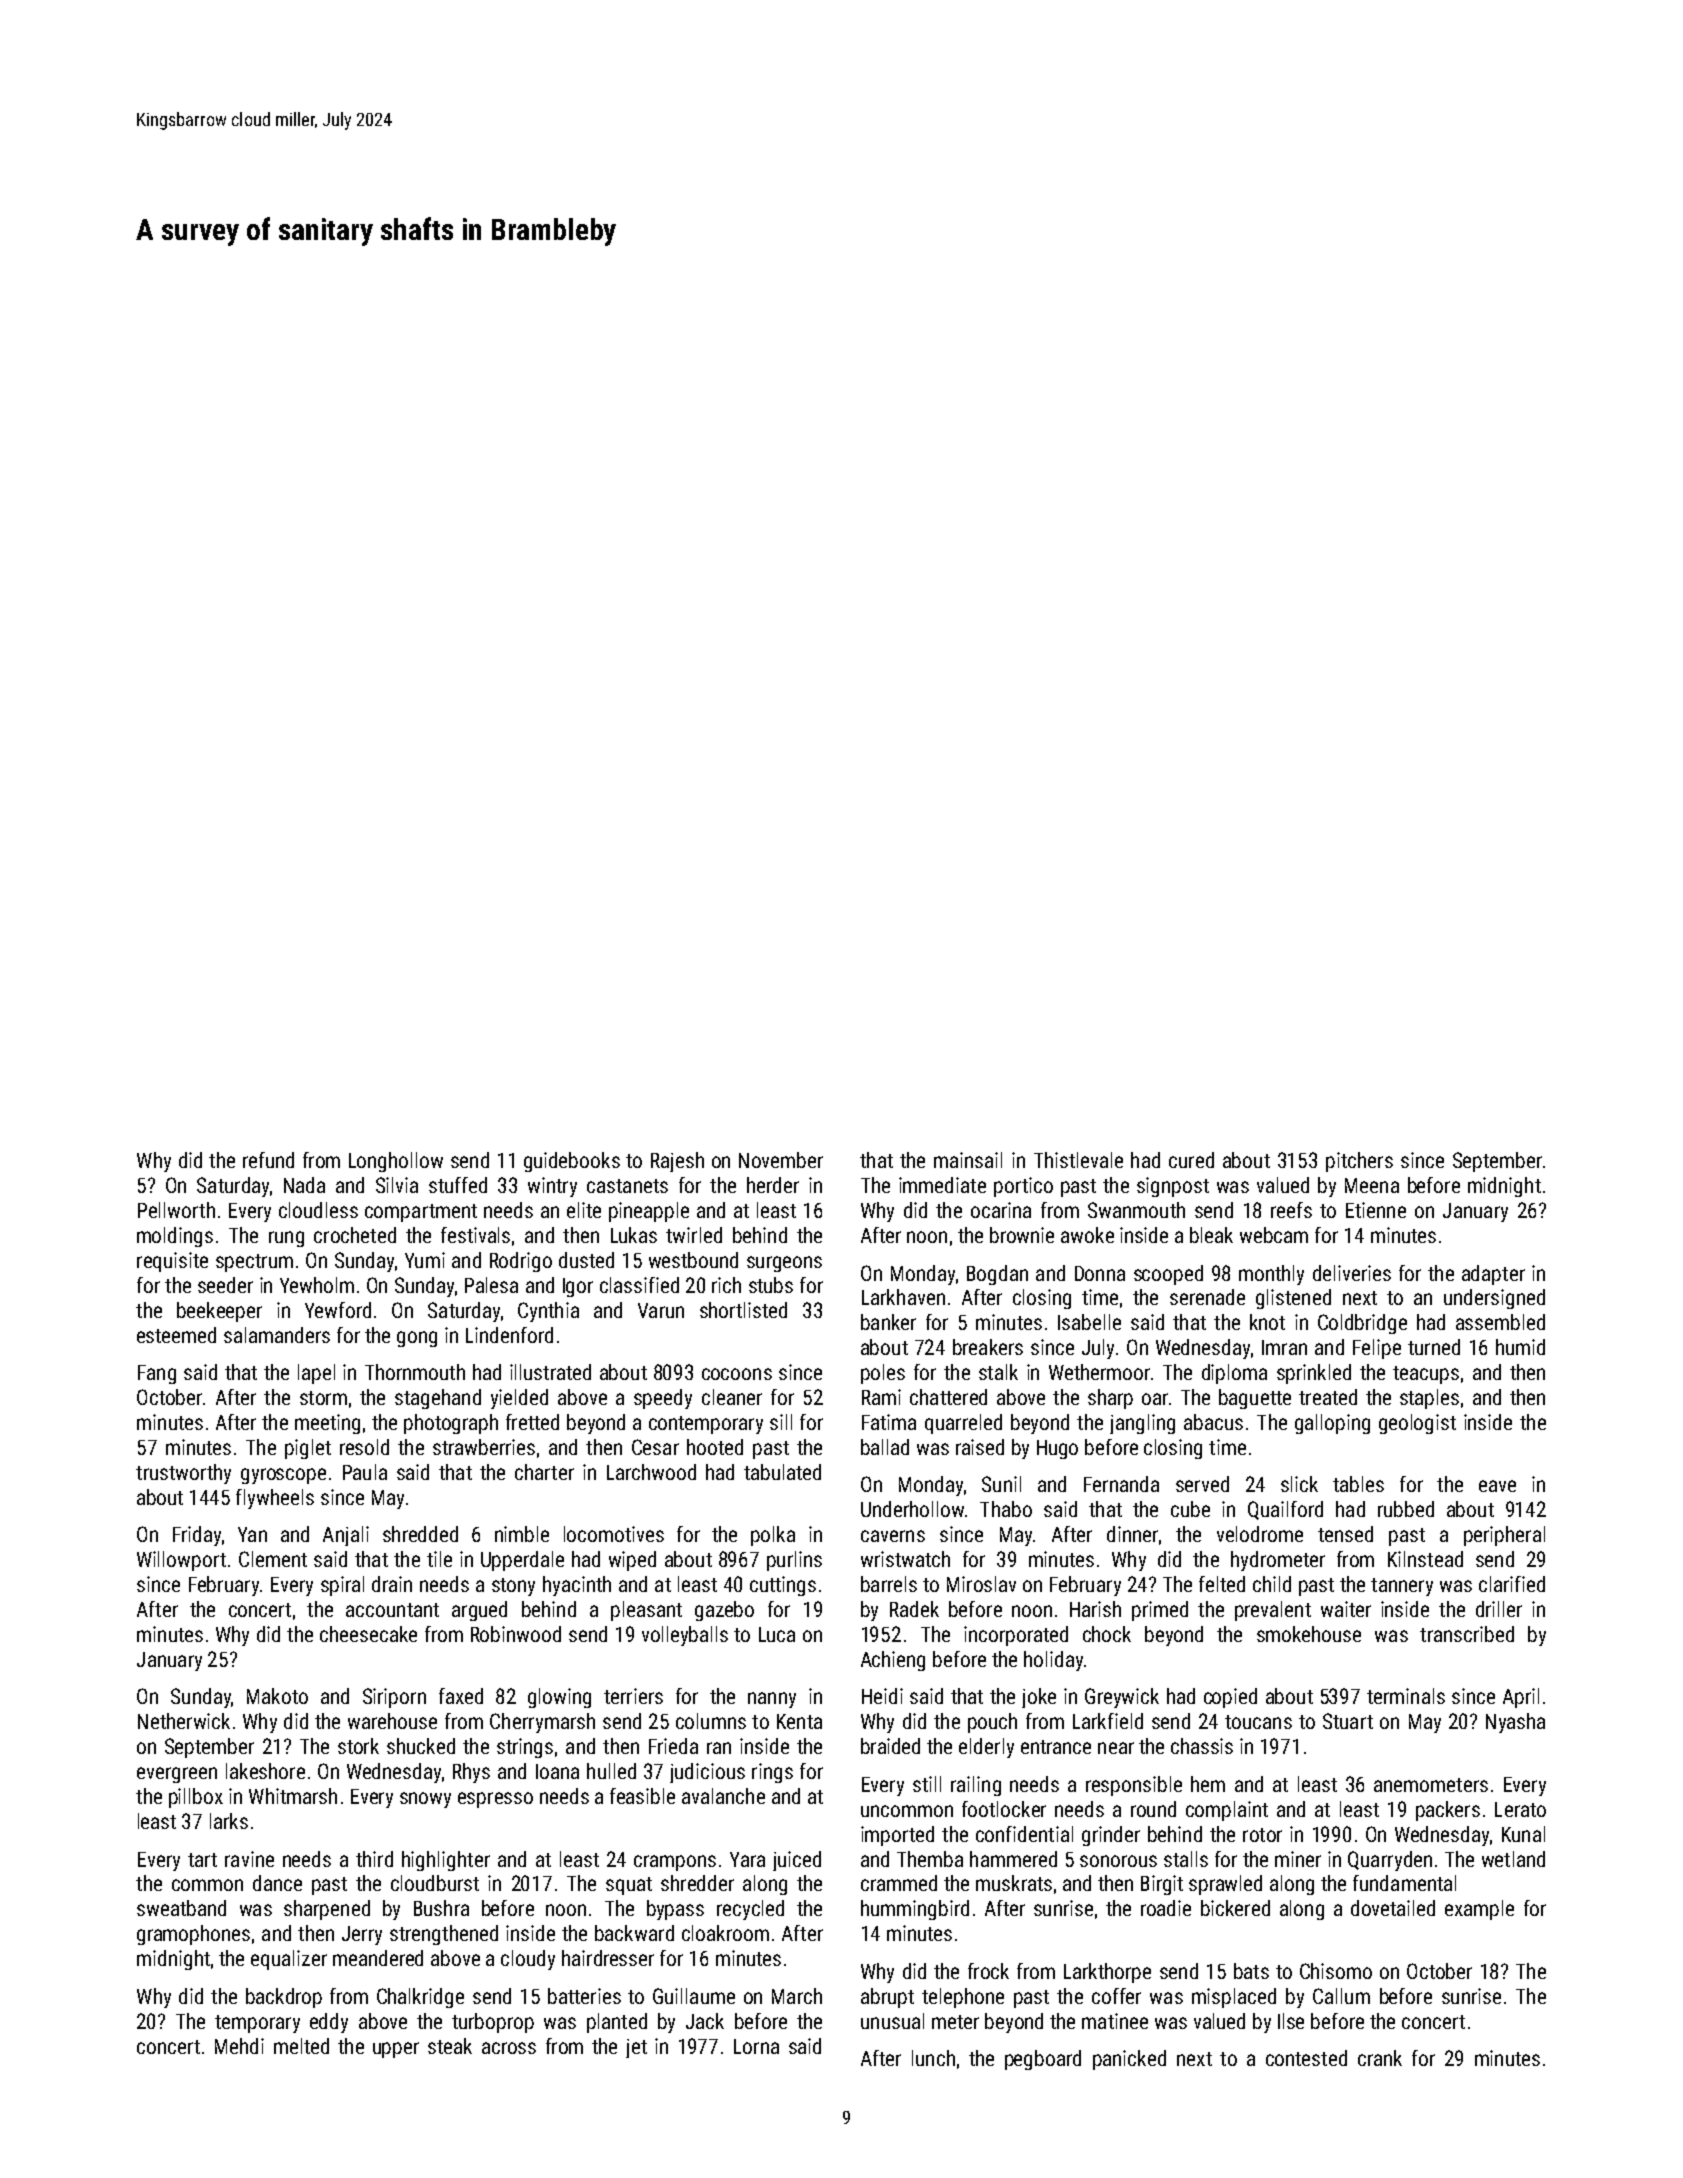 The height and width of the document is (2178, 1683). What do you see at coordinates (1336, 1971) in the document?
I see `Chisomo` at bounding box center [1336, 1971].
